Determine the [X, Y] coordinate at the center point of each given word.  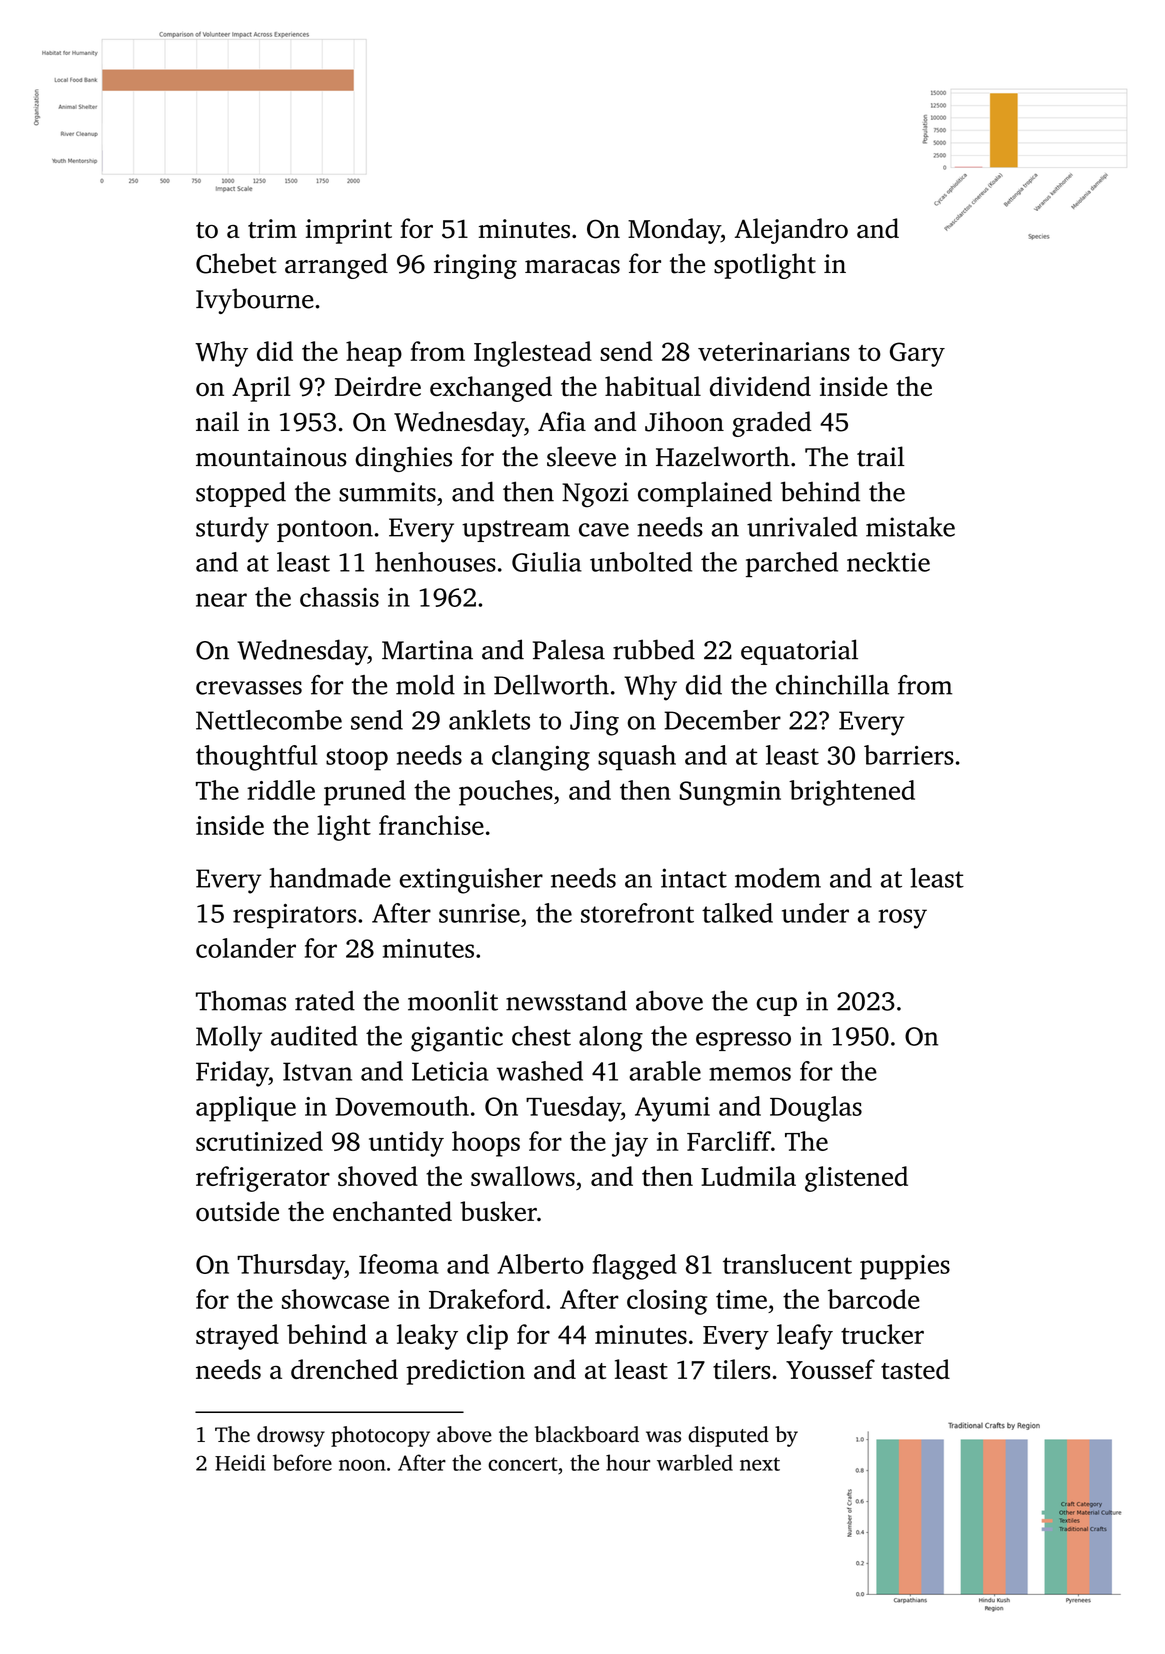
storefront [637, 913]
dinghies [403, 459]
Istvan [317, 1071]
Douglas [816, 1109]
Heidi [240, 1462]
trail [881, 456]
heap [374, 354]
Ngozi [595, 495]
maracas [572, 267]
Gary [917, 354]
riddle [281, 790]
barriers [909, 755]
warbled [695, 1462]
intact [694, 878]
